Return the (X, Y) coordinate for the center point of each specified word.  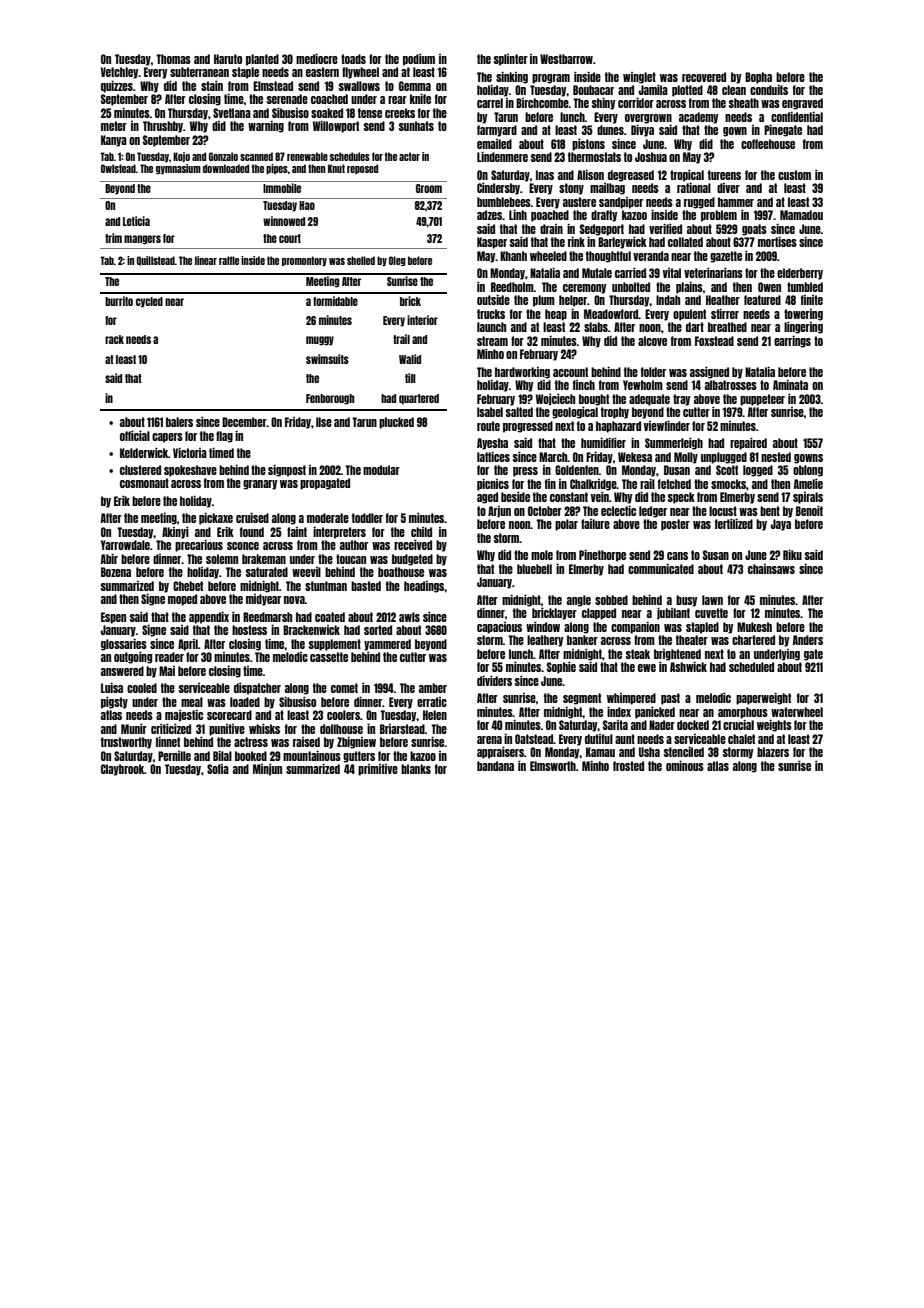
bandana (495, 766)
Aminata (790, 385)
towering (803, 315)
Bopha (758, 78)
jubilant (673, 614)
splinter (511, 60)
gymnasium (178, 169)
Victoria (190, 453)
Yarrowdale (125, 545)
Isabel (490, 412)
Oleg (397, 261)
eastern (322, 72)
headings (424, 587)
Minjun (267, 770)
